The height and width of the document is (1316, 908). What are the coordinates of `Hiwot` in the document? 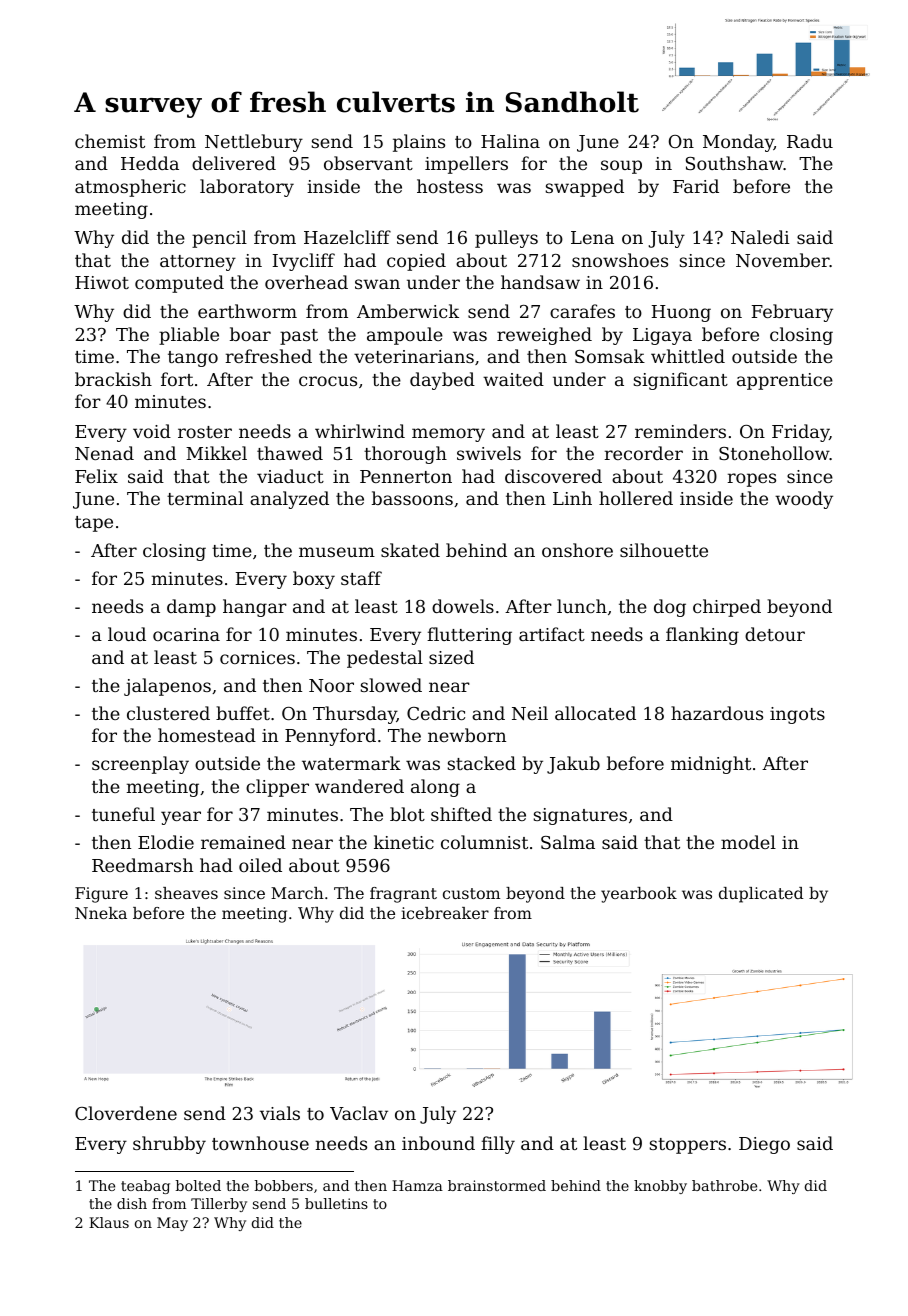 It's located at (102, 282).
